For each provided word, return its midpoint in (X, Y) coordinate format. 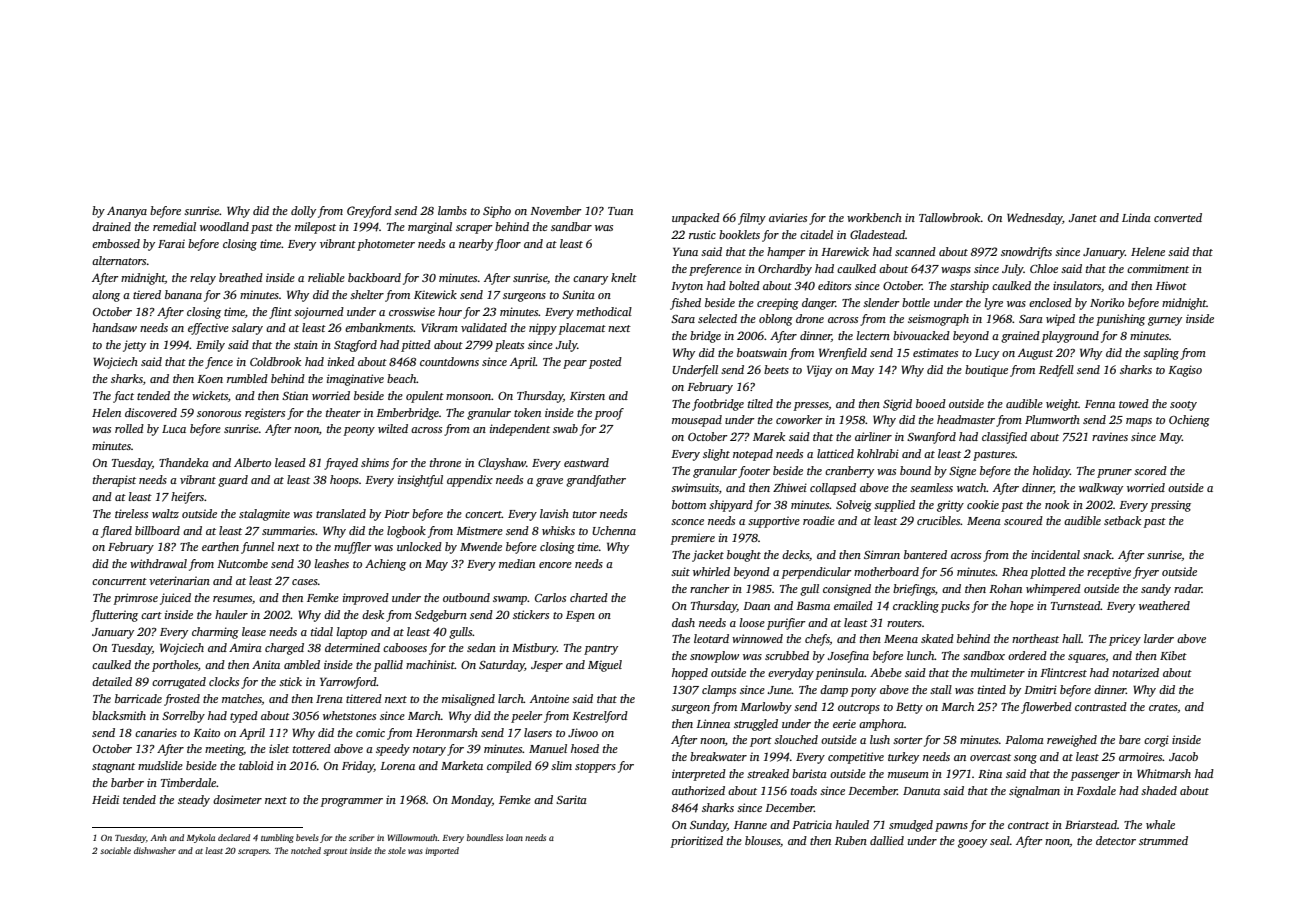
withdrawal (158, 563)
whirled (711, 571)
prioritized (696, 842)
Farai (171, 243)
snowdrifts (1026, 253)
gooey (972, 843)
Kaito (206, 732)
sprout (335, 852)
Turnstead (1076, 605)
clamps (719, 691)
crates (1163, 708)
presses (811, 406)
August (1035, 354)
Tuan (620, 211)
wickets (210, 395)
